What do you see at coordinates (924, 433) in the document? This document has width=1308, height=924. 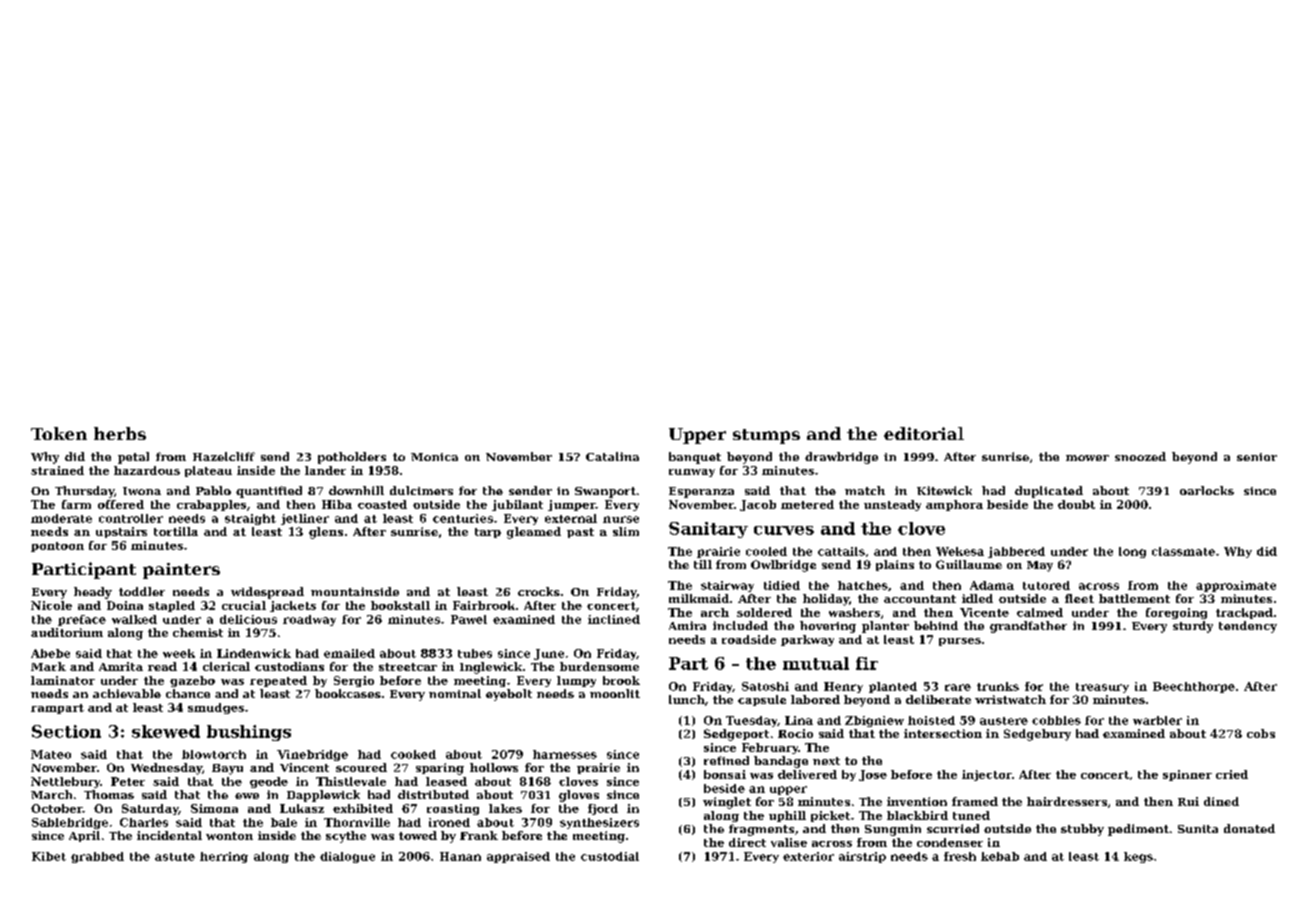 I see `editorial` at bounding box center [924, 433].
